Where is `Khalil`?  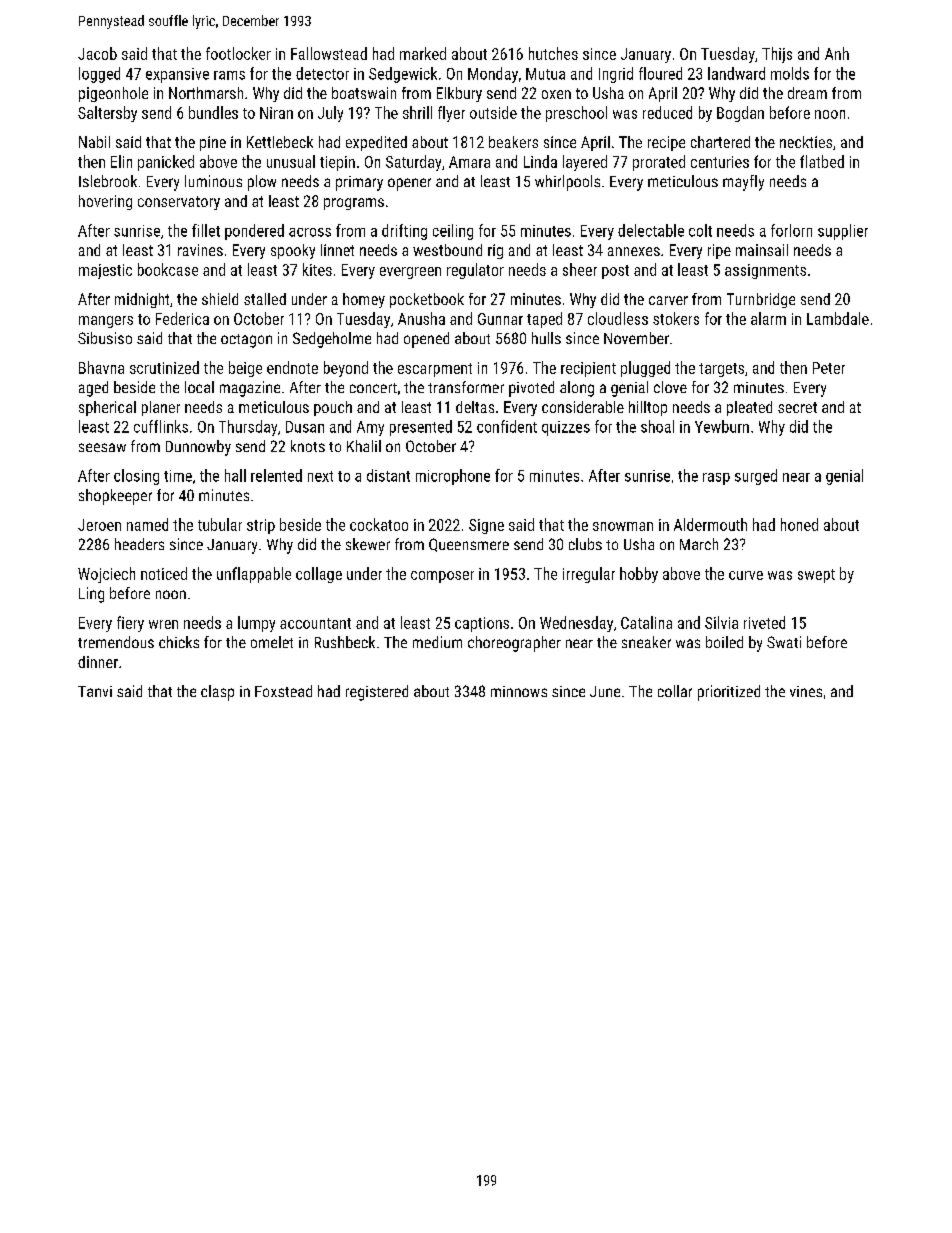
Khalil is located at coordinates (364, 446).
